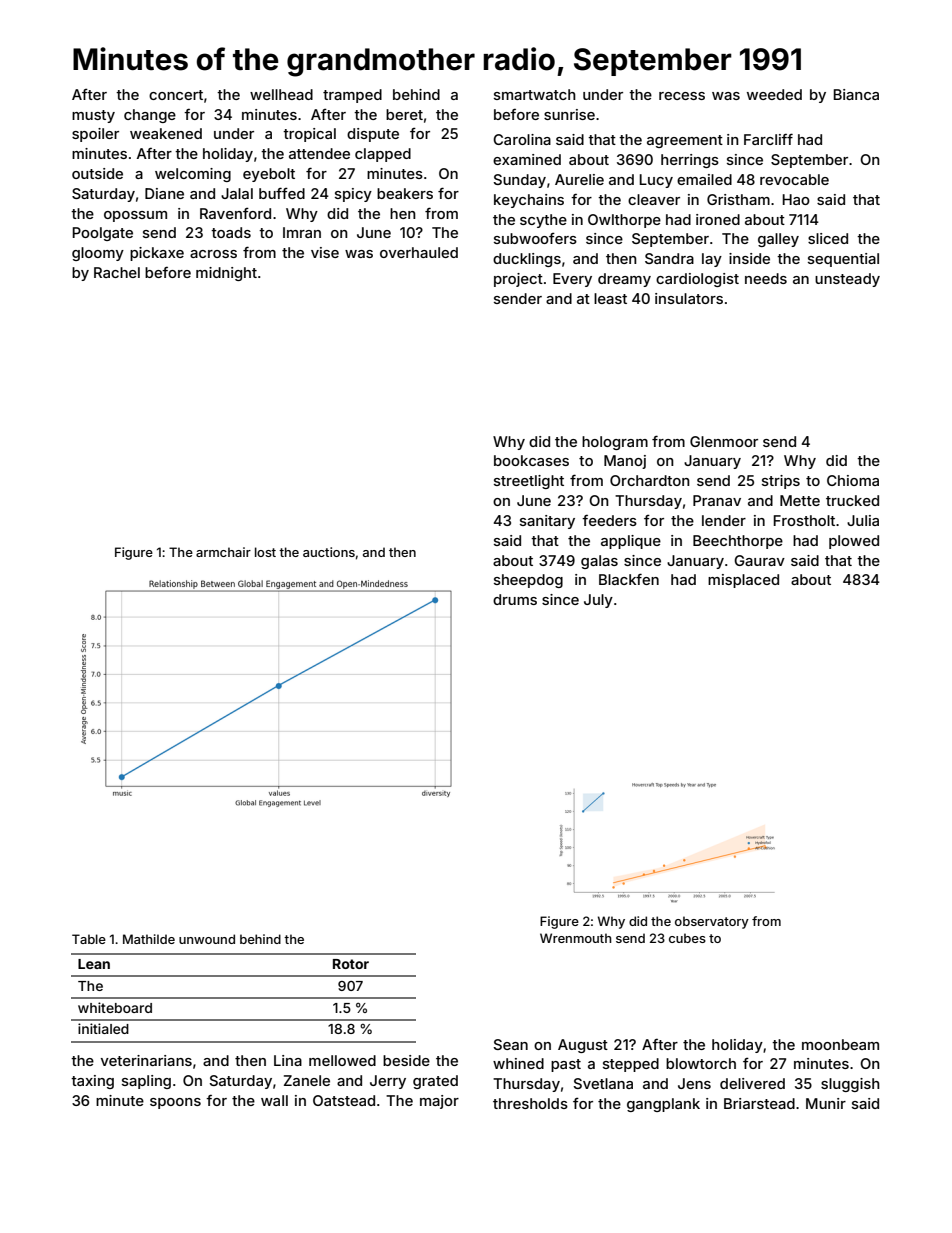  What do you see at coordinates (439, 1102) in the image?
I see `major` at bounding box center [439, 1102].
